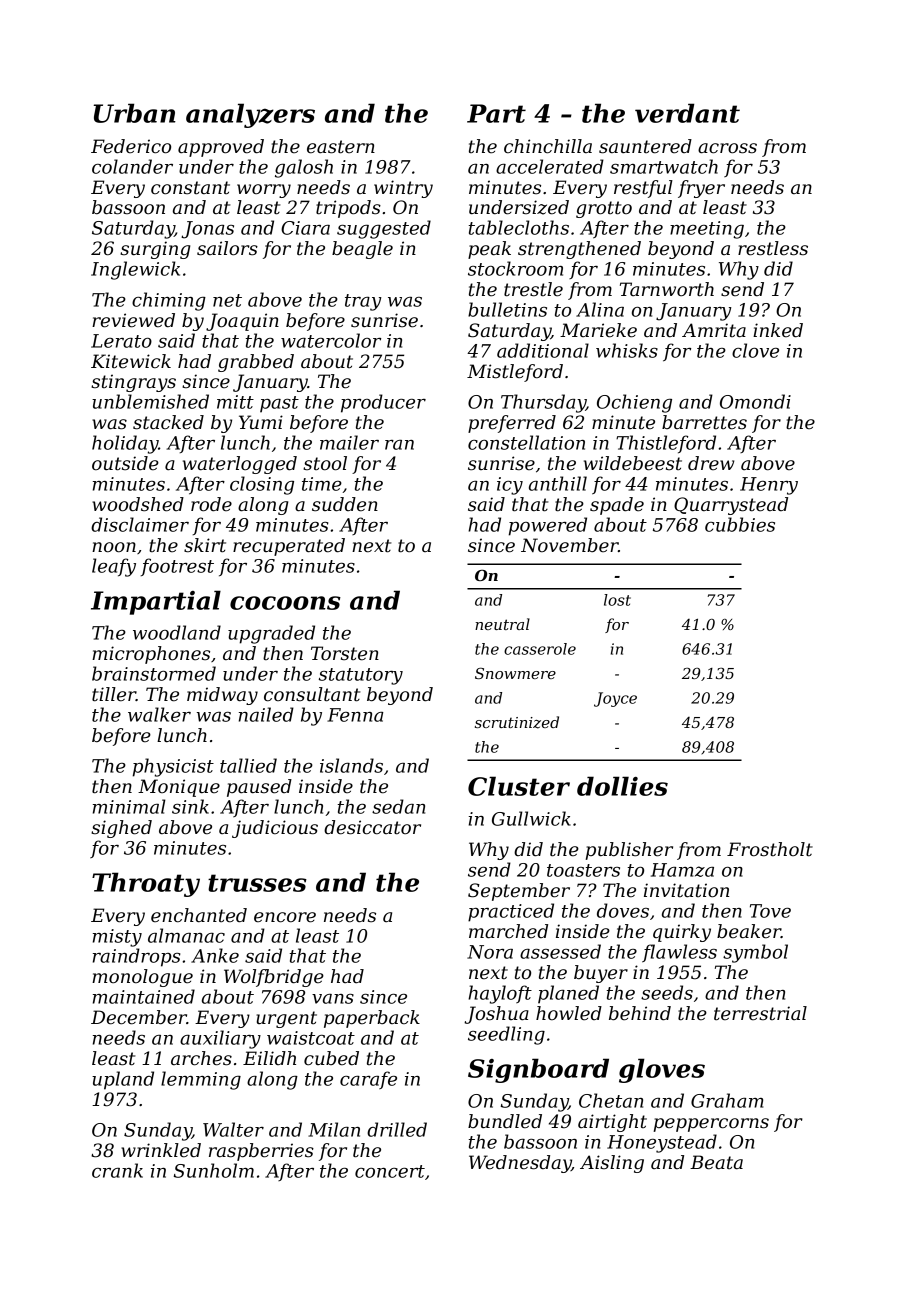 This screenshot has width=908, height=1316. What do you see at coordinates (510, 486) in the screenshot?
I see `icy` at bounding box center [510, 486].
